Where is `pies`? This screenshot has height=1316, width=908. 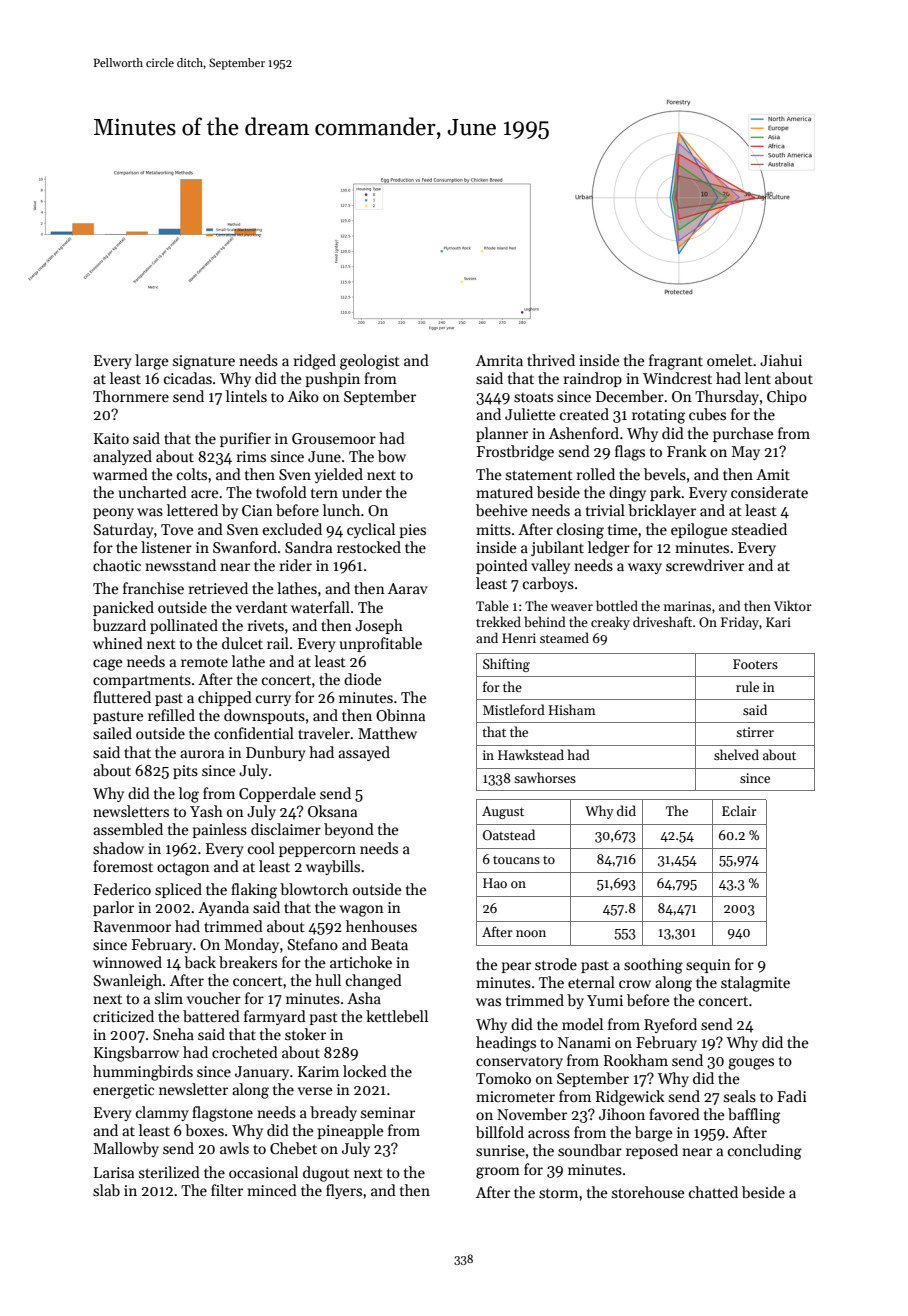
pies is located at coordinates (412, 531).
